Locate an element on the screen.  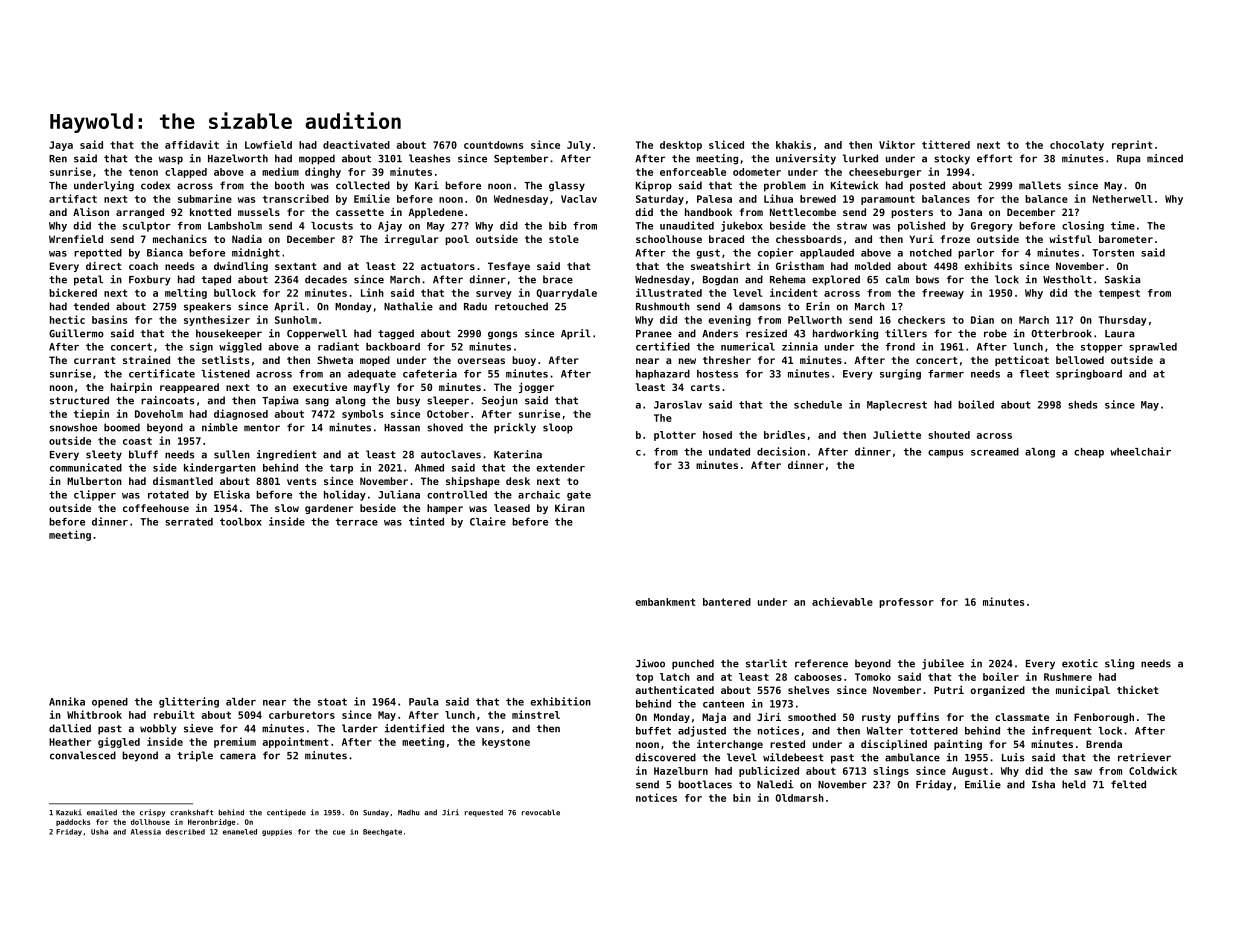
pool is located at coordinates (457, 240).
